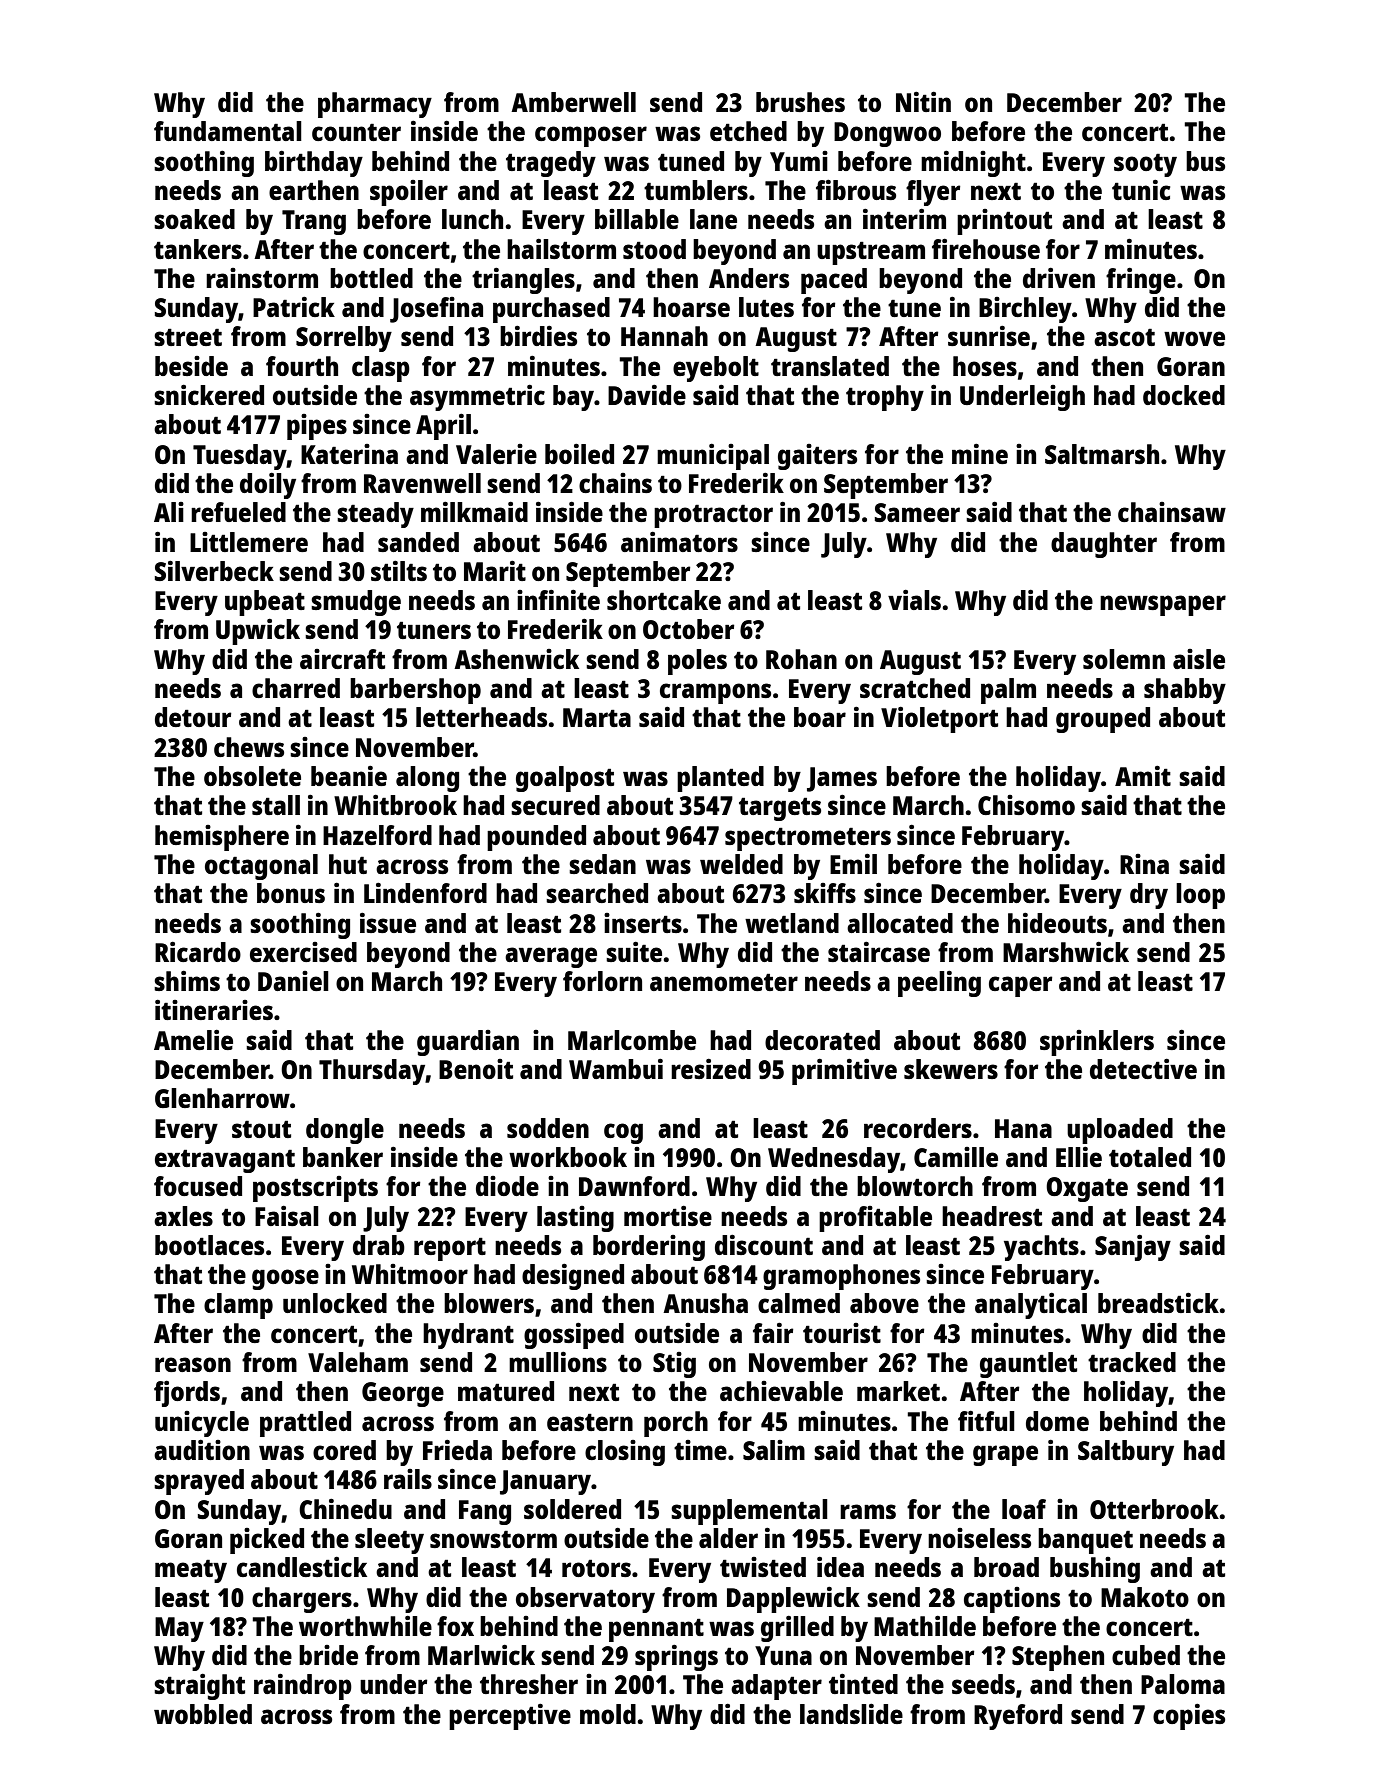  I want to click on James, so click(842, 779).
